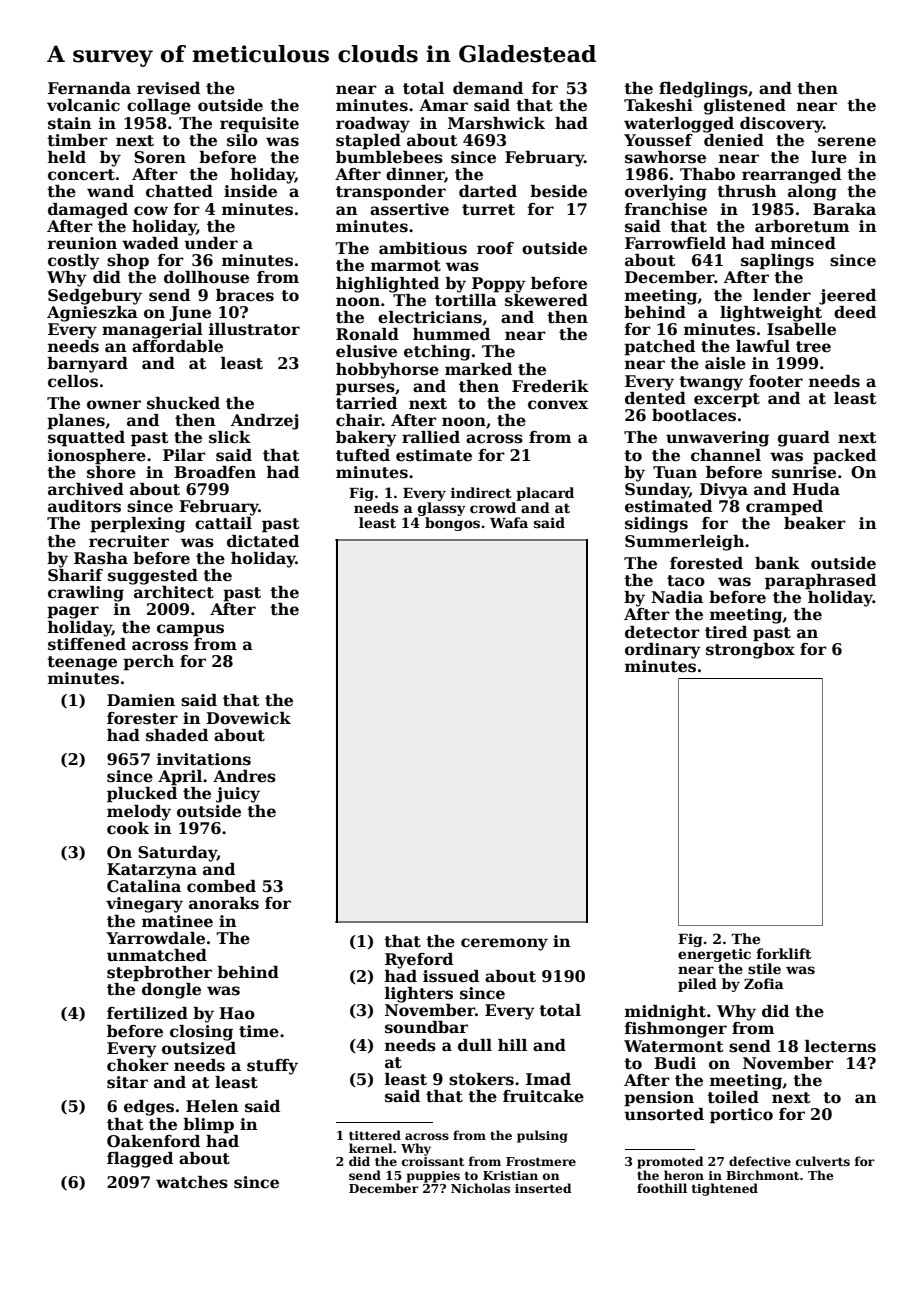  Describe the element at coordinates (703, 90) in the page. I see `fledglings` at that location.
